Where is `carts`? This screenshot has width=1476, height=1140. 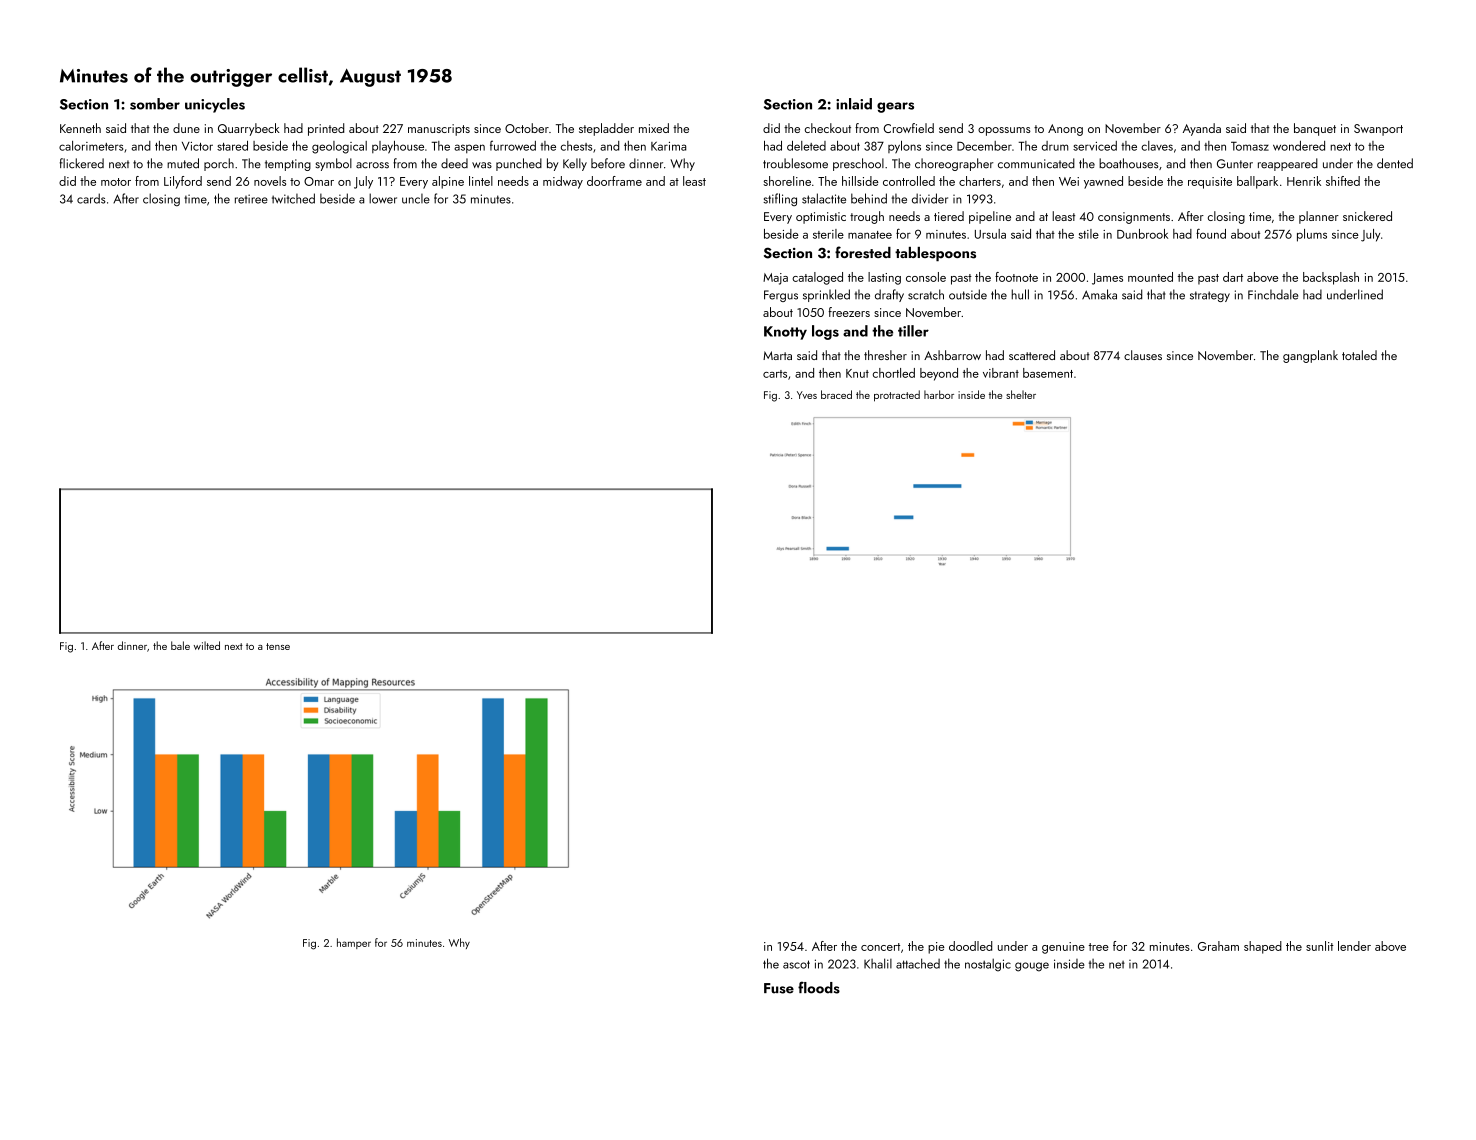 carts is located at coordinates (775, 374).
